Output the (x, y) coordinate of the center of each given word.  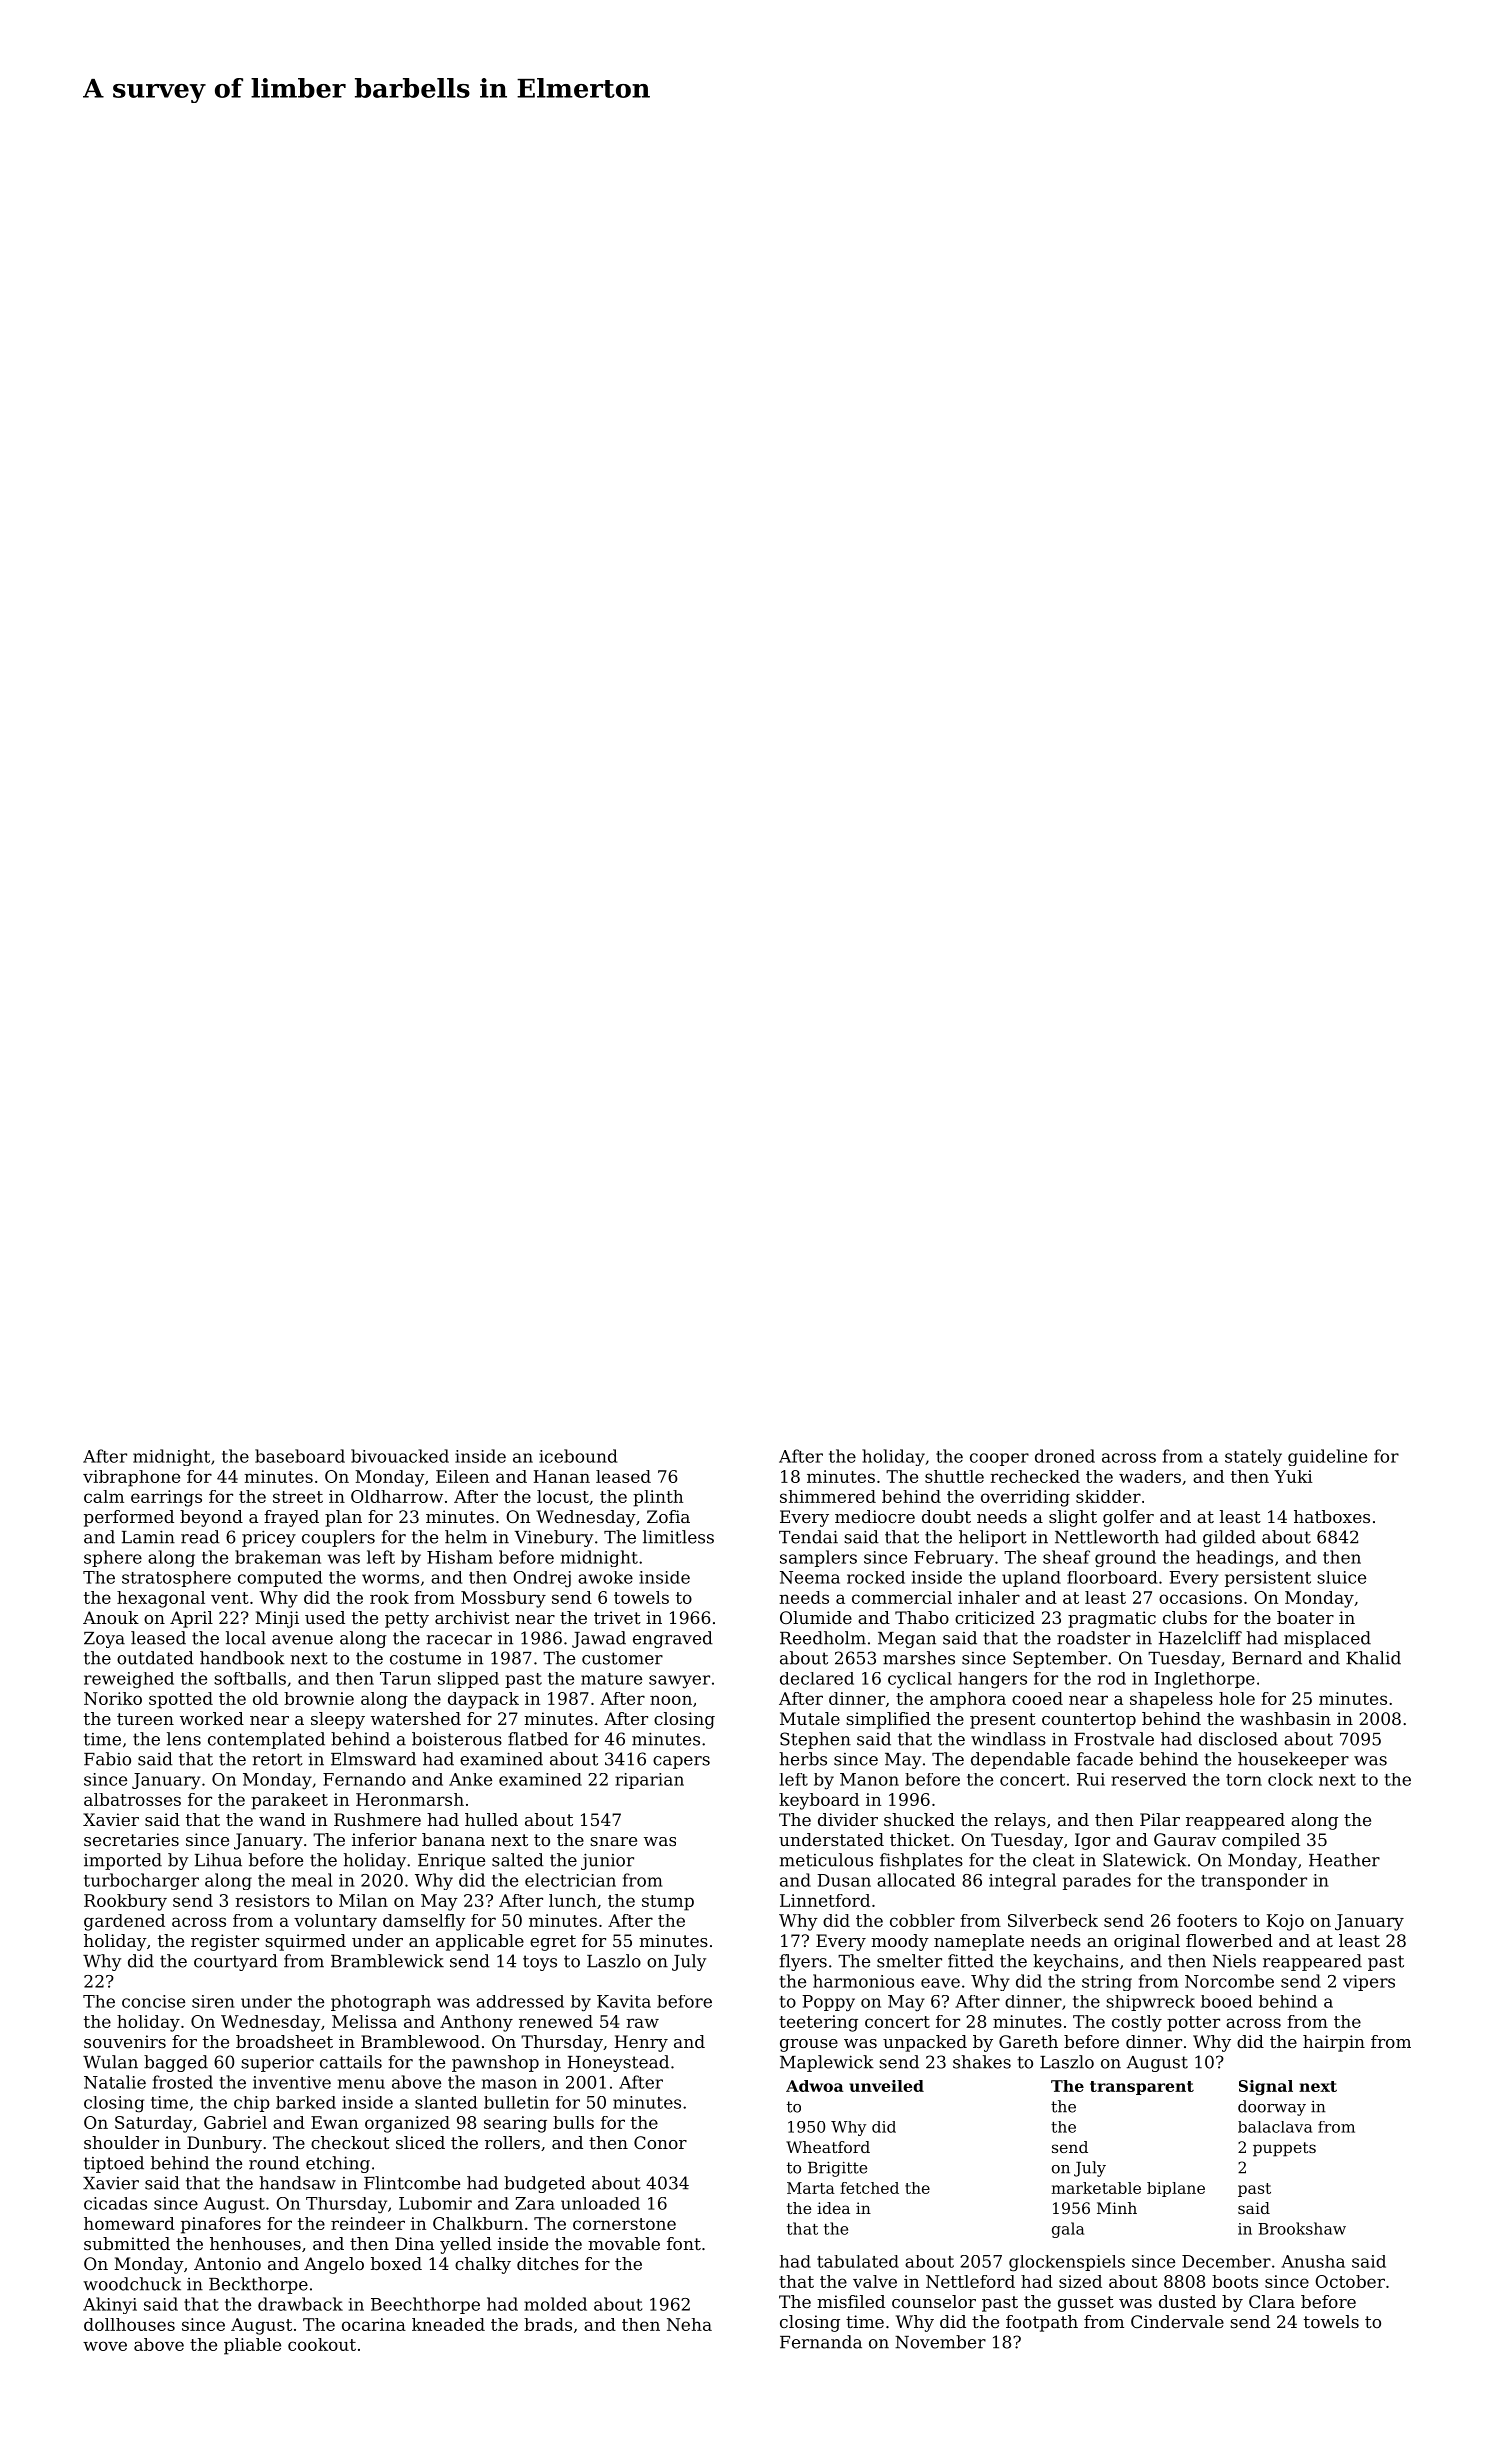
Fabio (107, 1759)
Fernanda (821, 2342)
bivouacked (400, 1456)
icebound (578, 1456)
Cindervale (1177, 2321)
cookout (322, 2344)
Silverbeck (1053, 1920)
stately (1253, 1457)
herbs (803, 1759)
